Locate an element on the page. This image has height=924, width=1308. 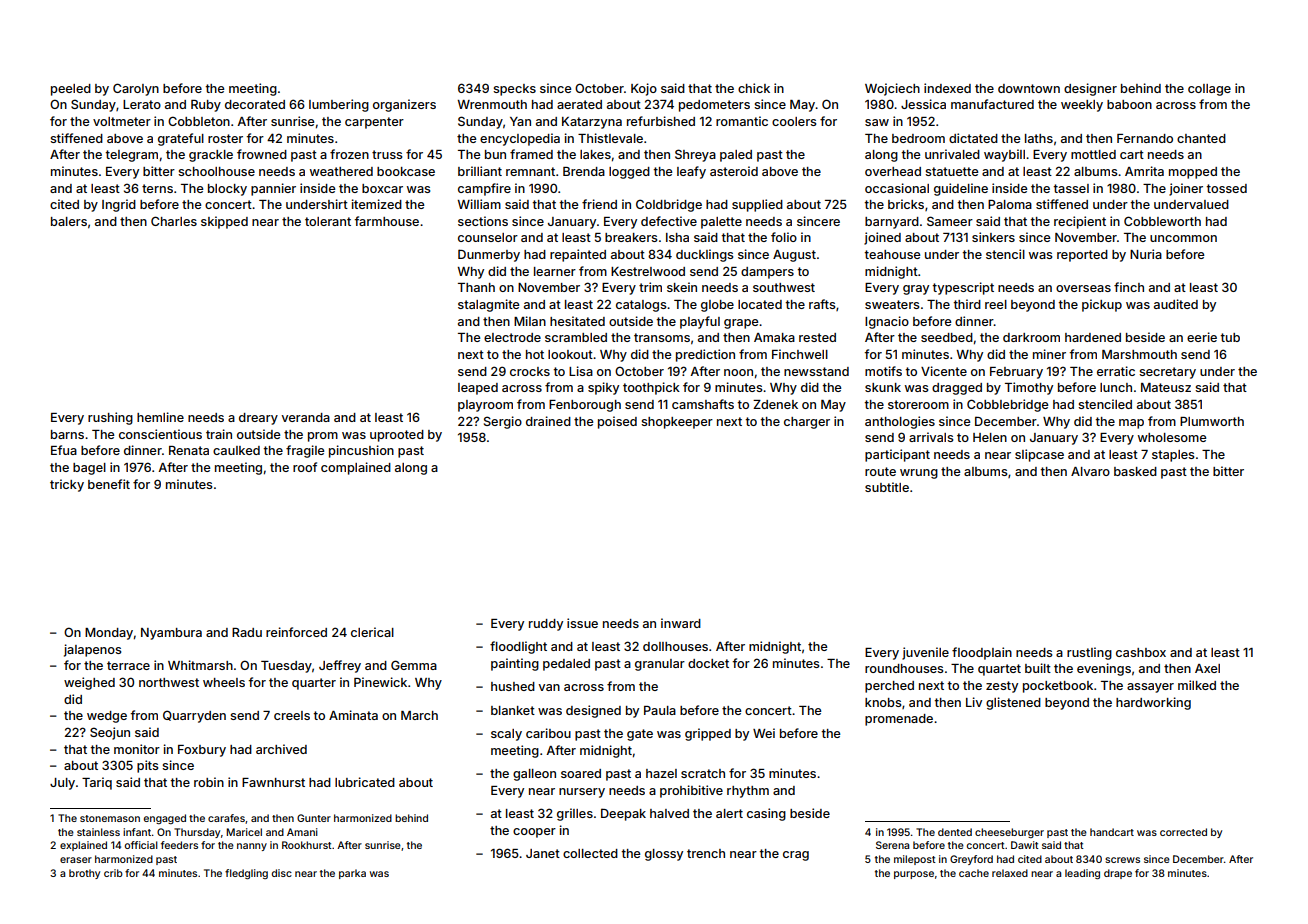
terns is located at coordinates (157, 188).
